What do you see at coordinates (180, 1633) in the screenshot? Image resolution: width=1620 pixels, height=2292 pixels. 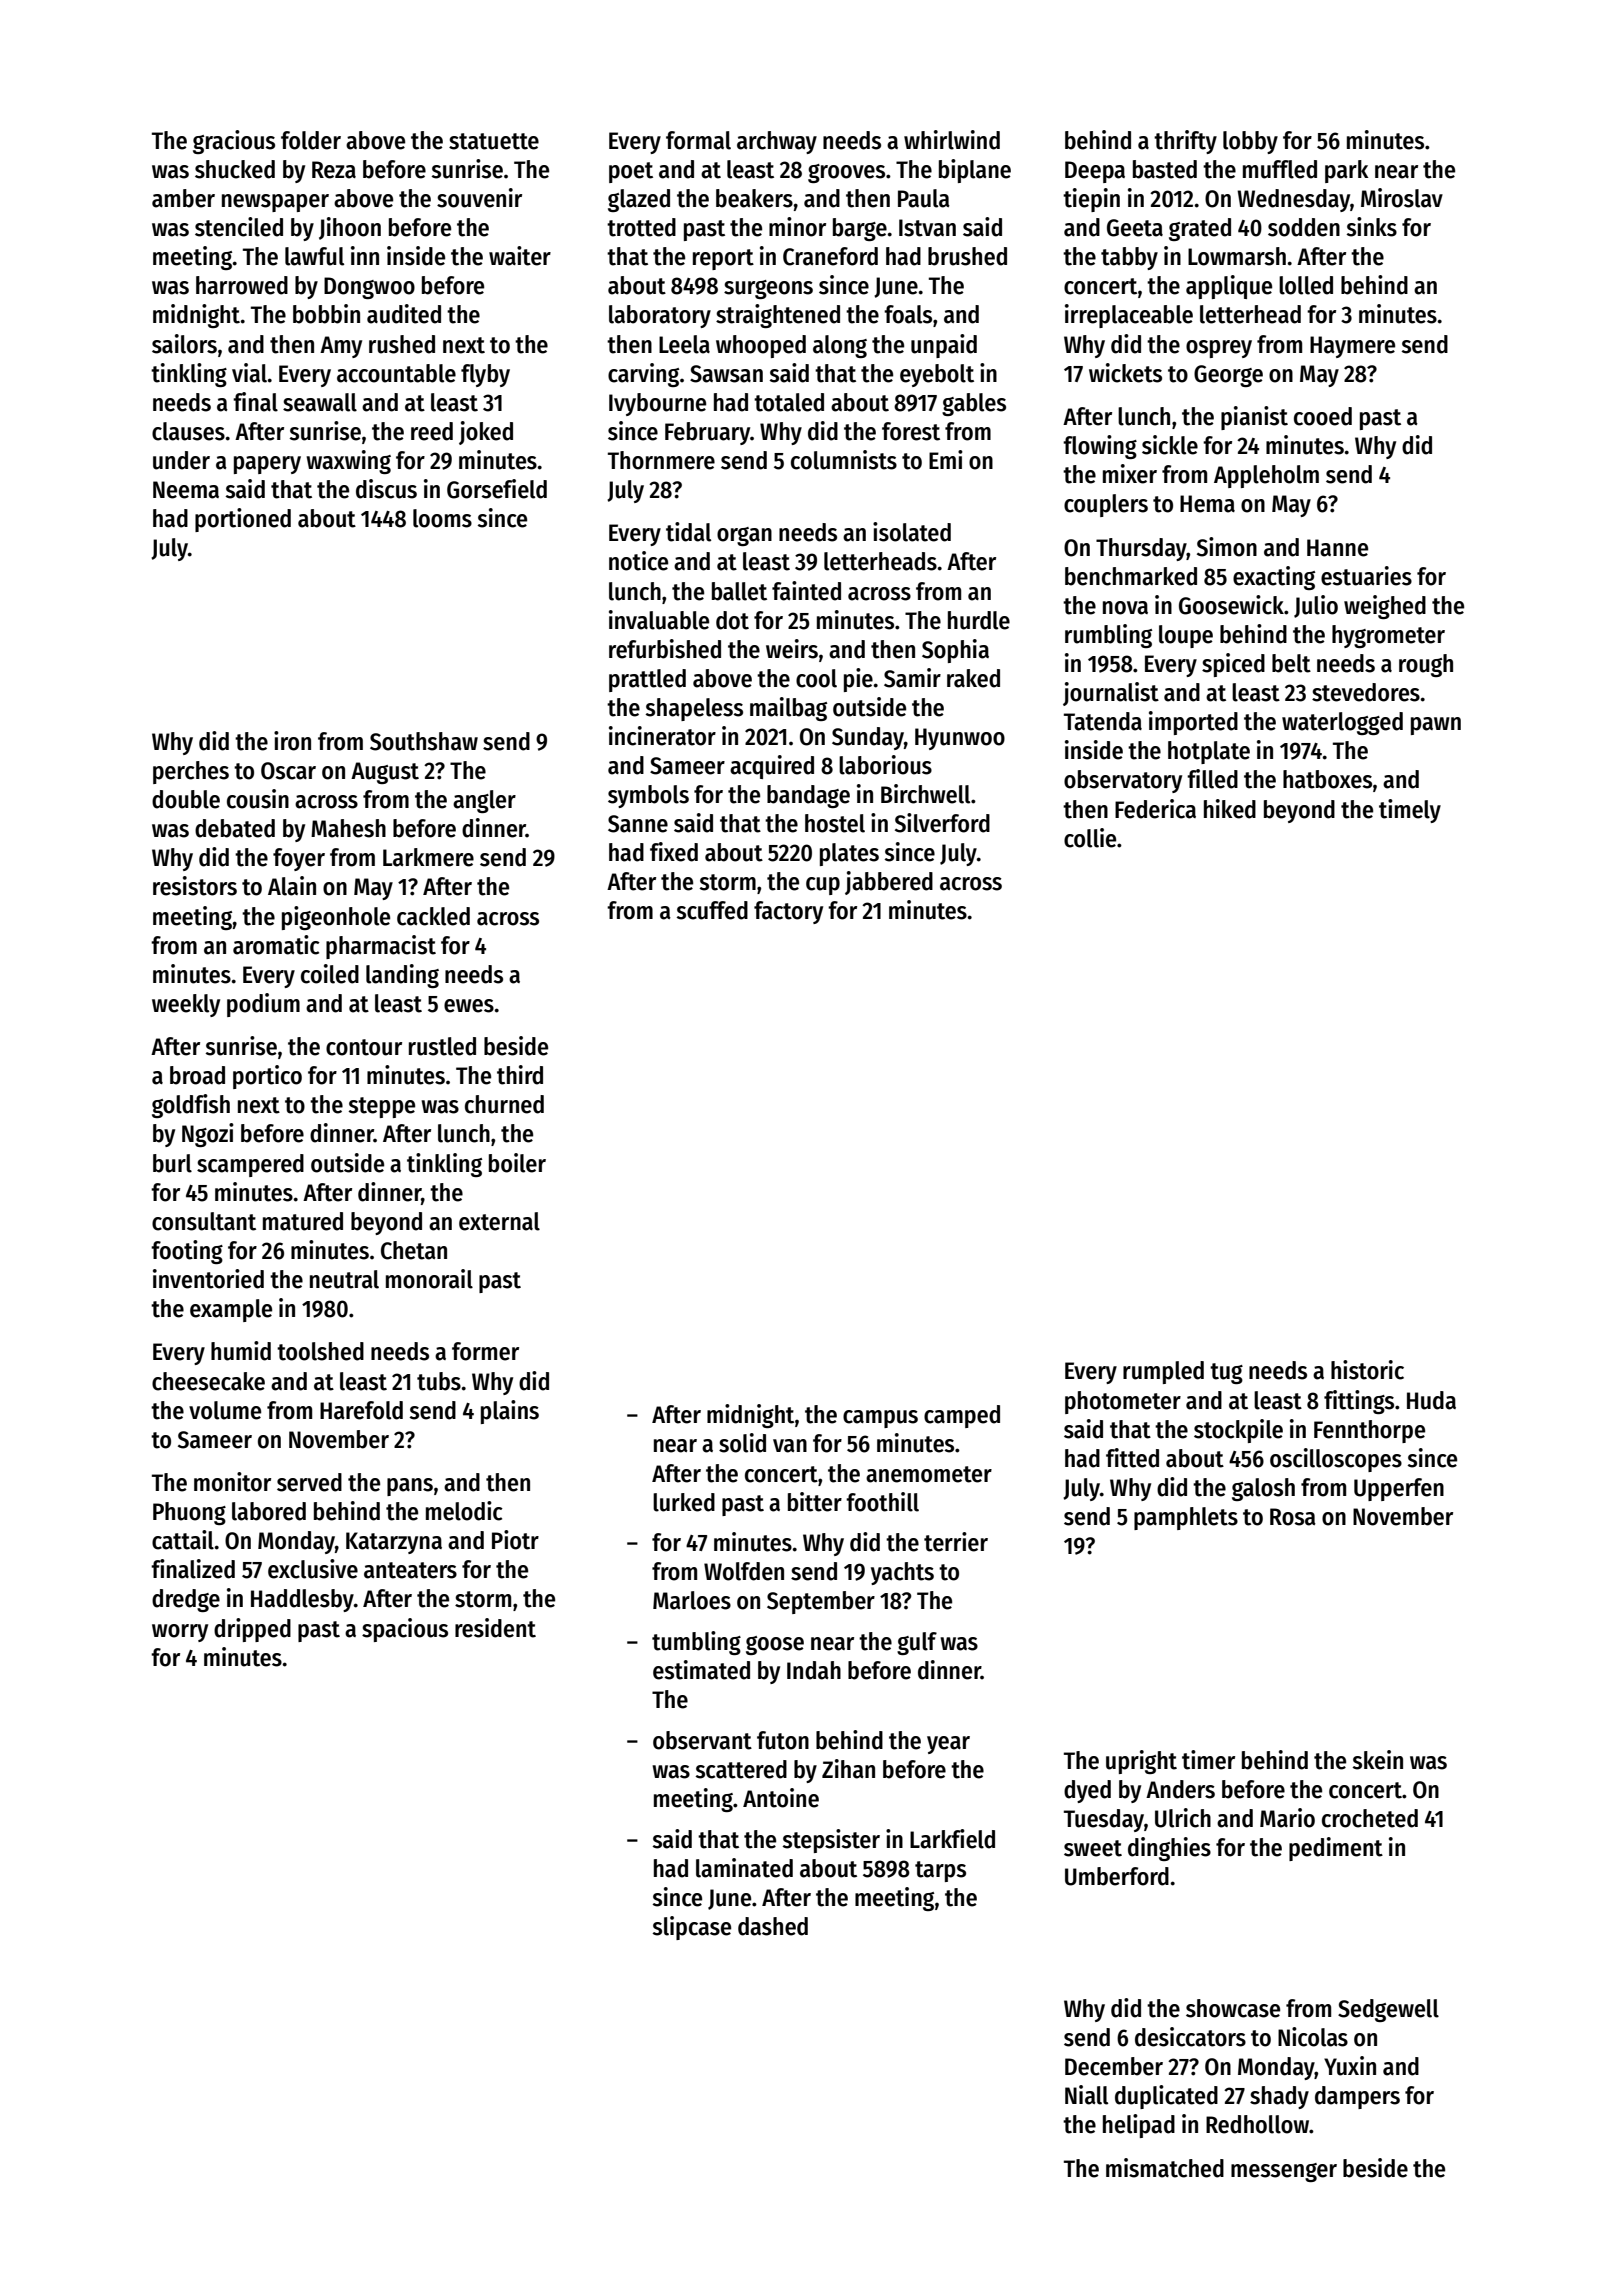 I see `worry` at bounding box center [180, 1633].
